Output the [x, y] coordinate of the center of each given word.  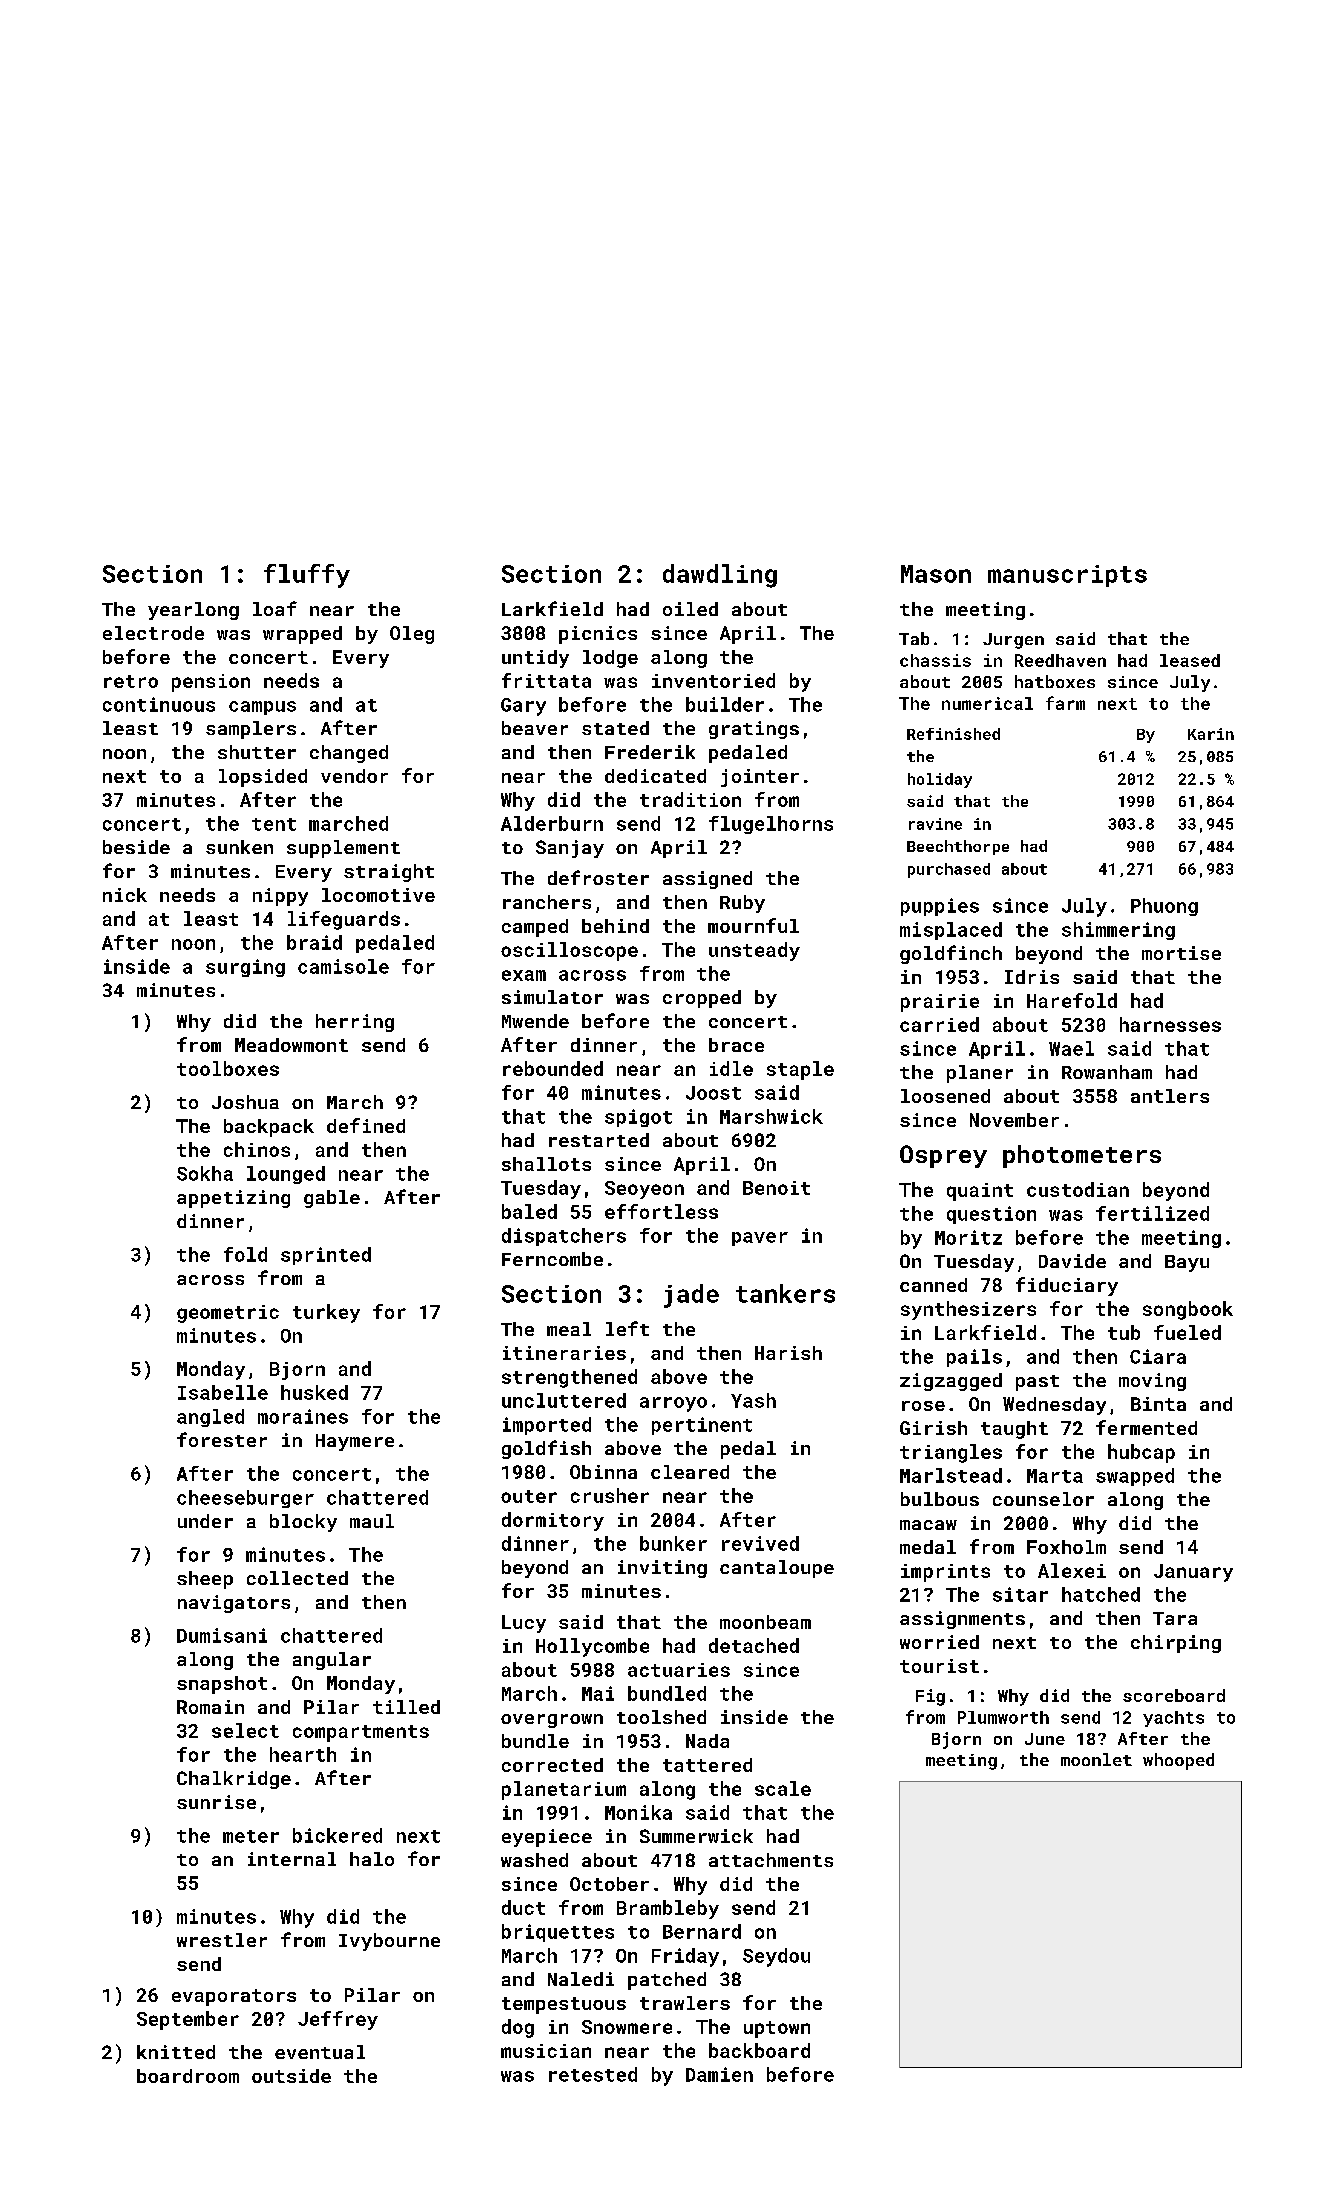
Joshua [245, 1102]
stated [615, 728]
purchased [949, 870]
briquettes [558, 1933]
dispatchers [564, 1237]
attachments [771, 1860]
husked [314, 1392]
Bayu [1187, 1263]
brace [736, 1045]
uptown [777, 2029]
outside [291, 2076]
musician [546, 2051]
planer [980, 1074]
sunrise [216, 1802]
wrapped [302, 635]
